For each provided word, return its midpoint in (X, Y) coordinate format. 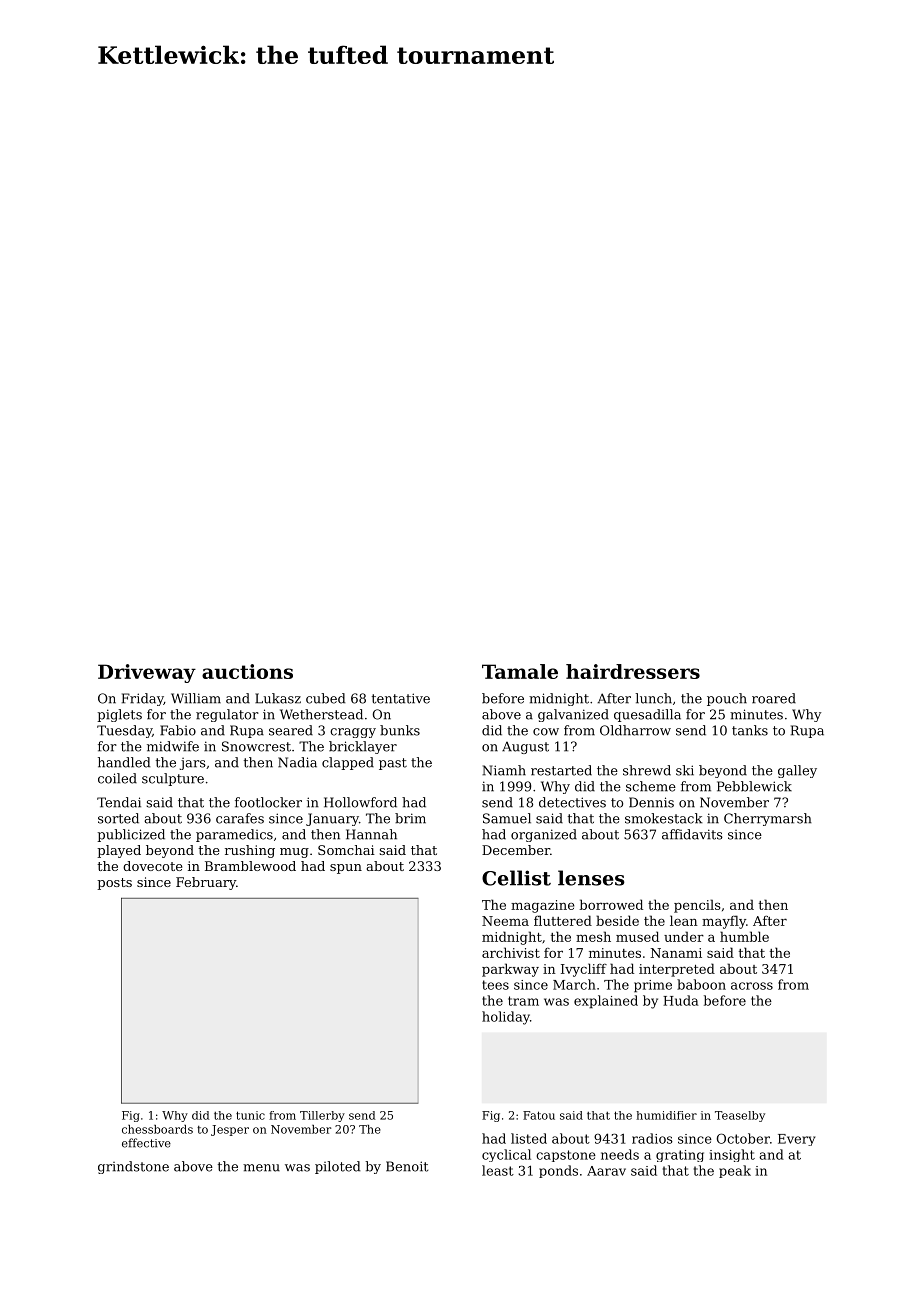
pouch (727, 699)
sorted (118, 818)
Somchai (346, 850)
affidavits (692, 834)
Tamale (520, 671)
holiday (506, 1018)
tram (523, 1001)
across (752, 986)
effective (146, 1143)
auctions (247, 671)
